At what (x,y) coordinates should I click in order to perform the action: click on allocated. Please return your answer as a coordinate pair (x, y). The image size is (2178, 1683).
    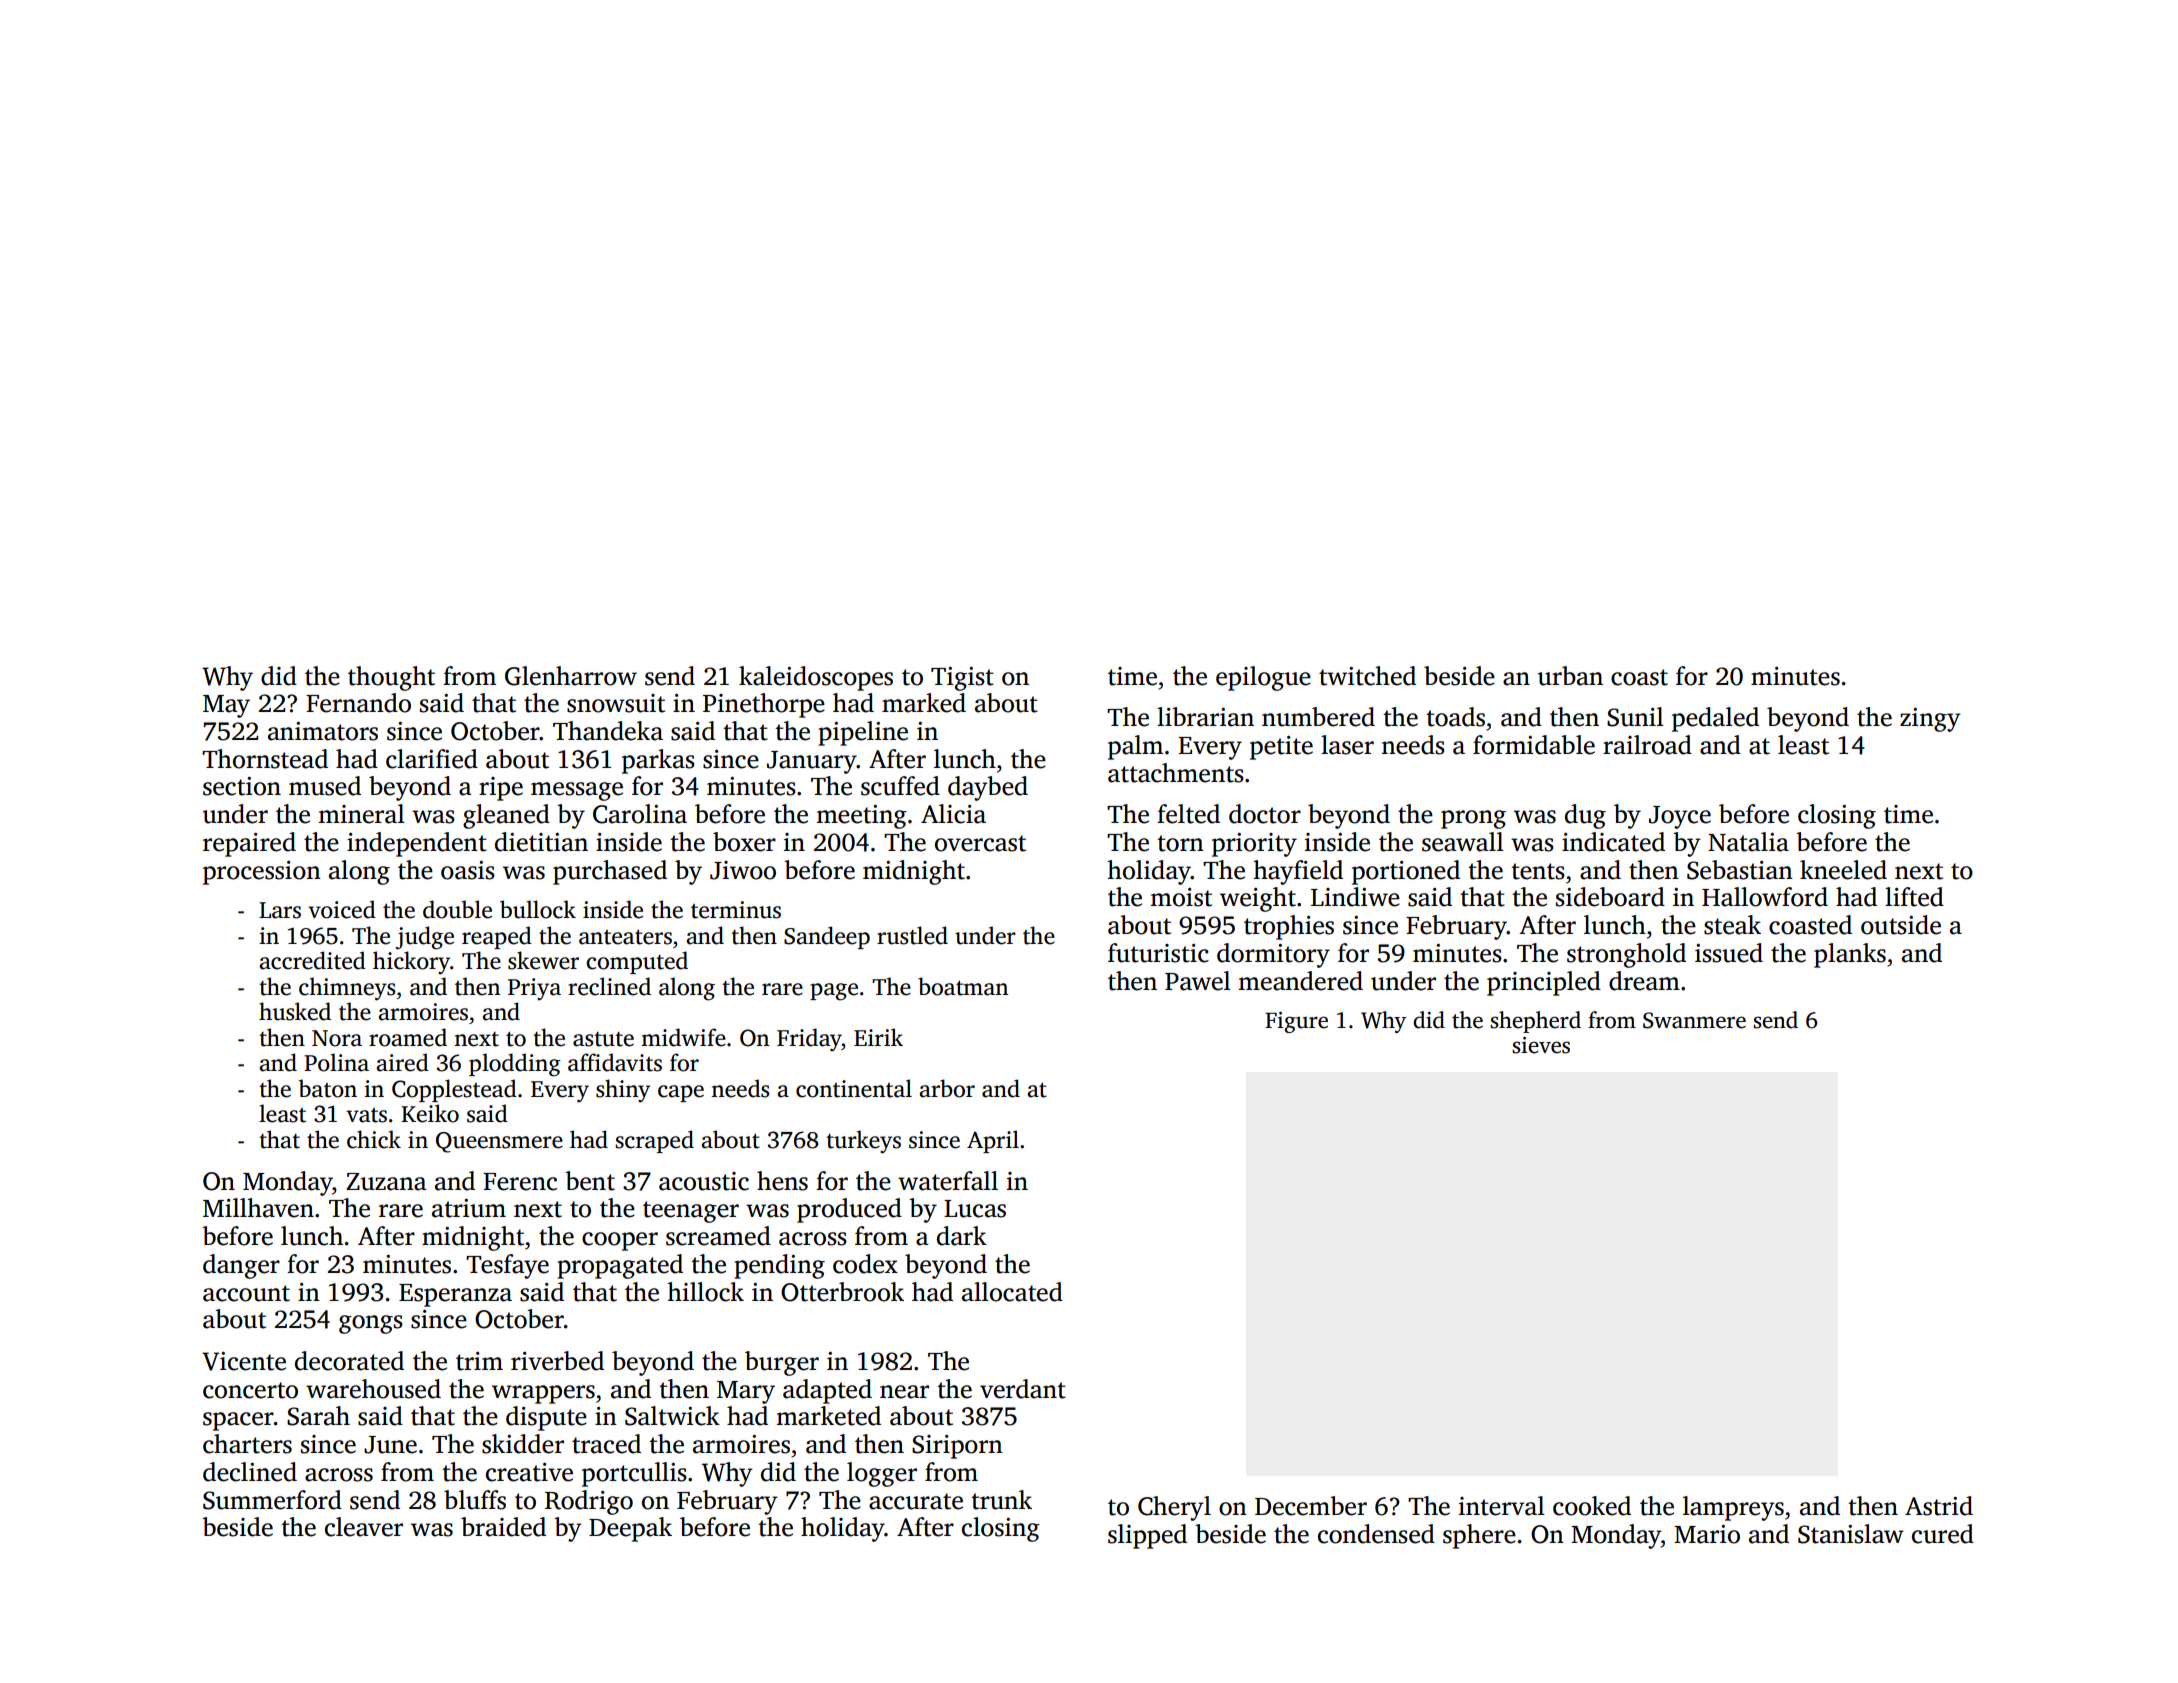
    Looking at the image, I should click on (1012, 1292).
